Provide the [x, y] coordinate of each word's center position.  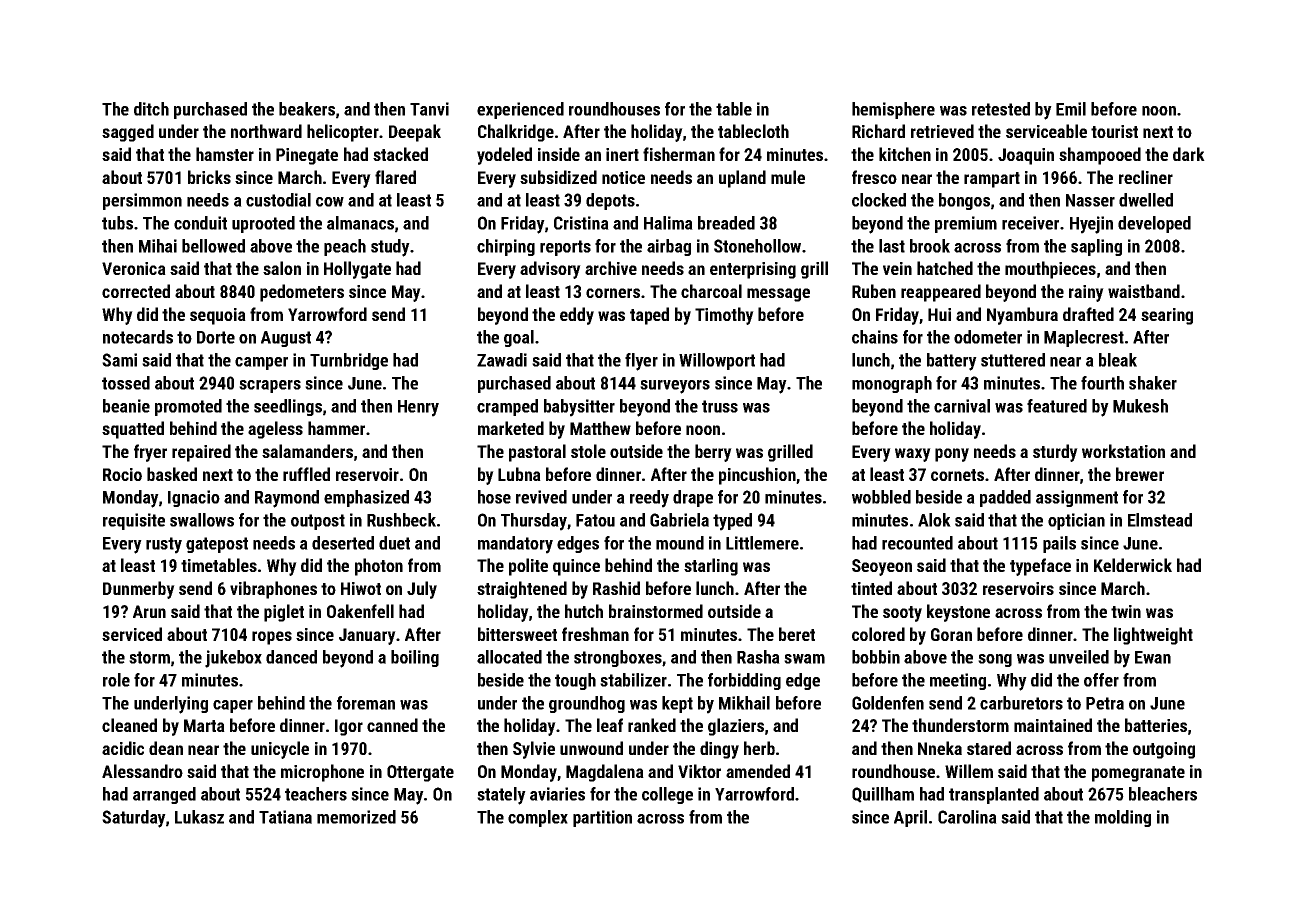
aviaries [557, 794]
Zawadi [502, 360]
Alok [934, 520]
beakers [307, 109]
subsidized [558, 177]
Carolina [967, 817]
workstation [1123, 451]
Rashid [616, 588]
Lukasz [199, 817]
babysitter [579, 408]
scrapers [270, 386]
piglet [284, 613]
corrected [136, 291]
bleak [1118, 360]
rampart [992, 180]
